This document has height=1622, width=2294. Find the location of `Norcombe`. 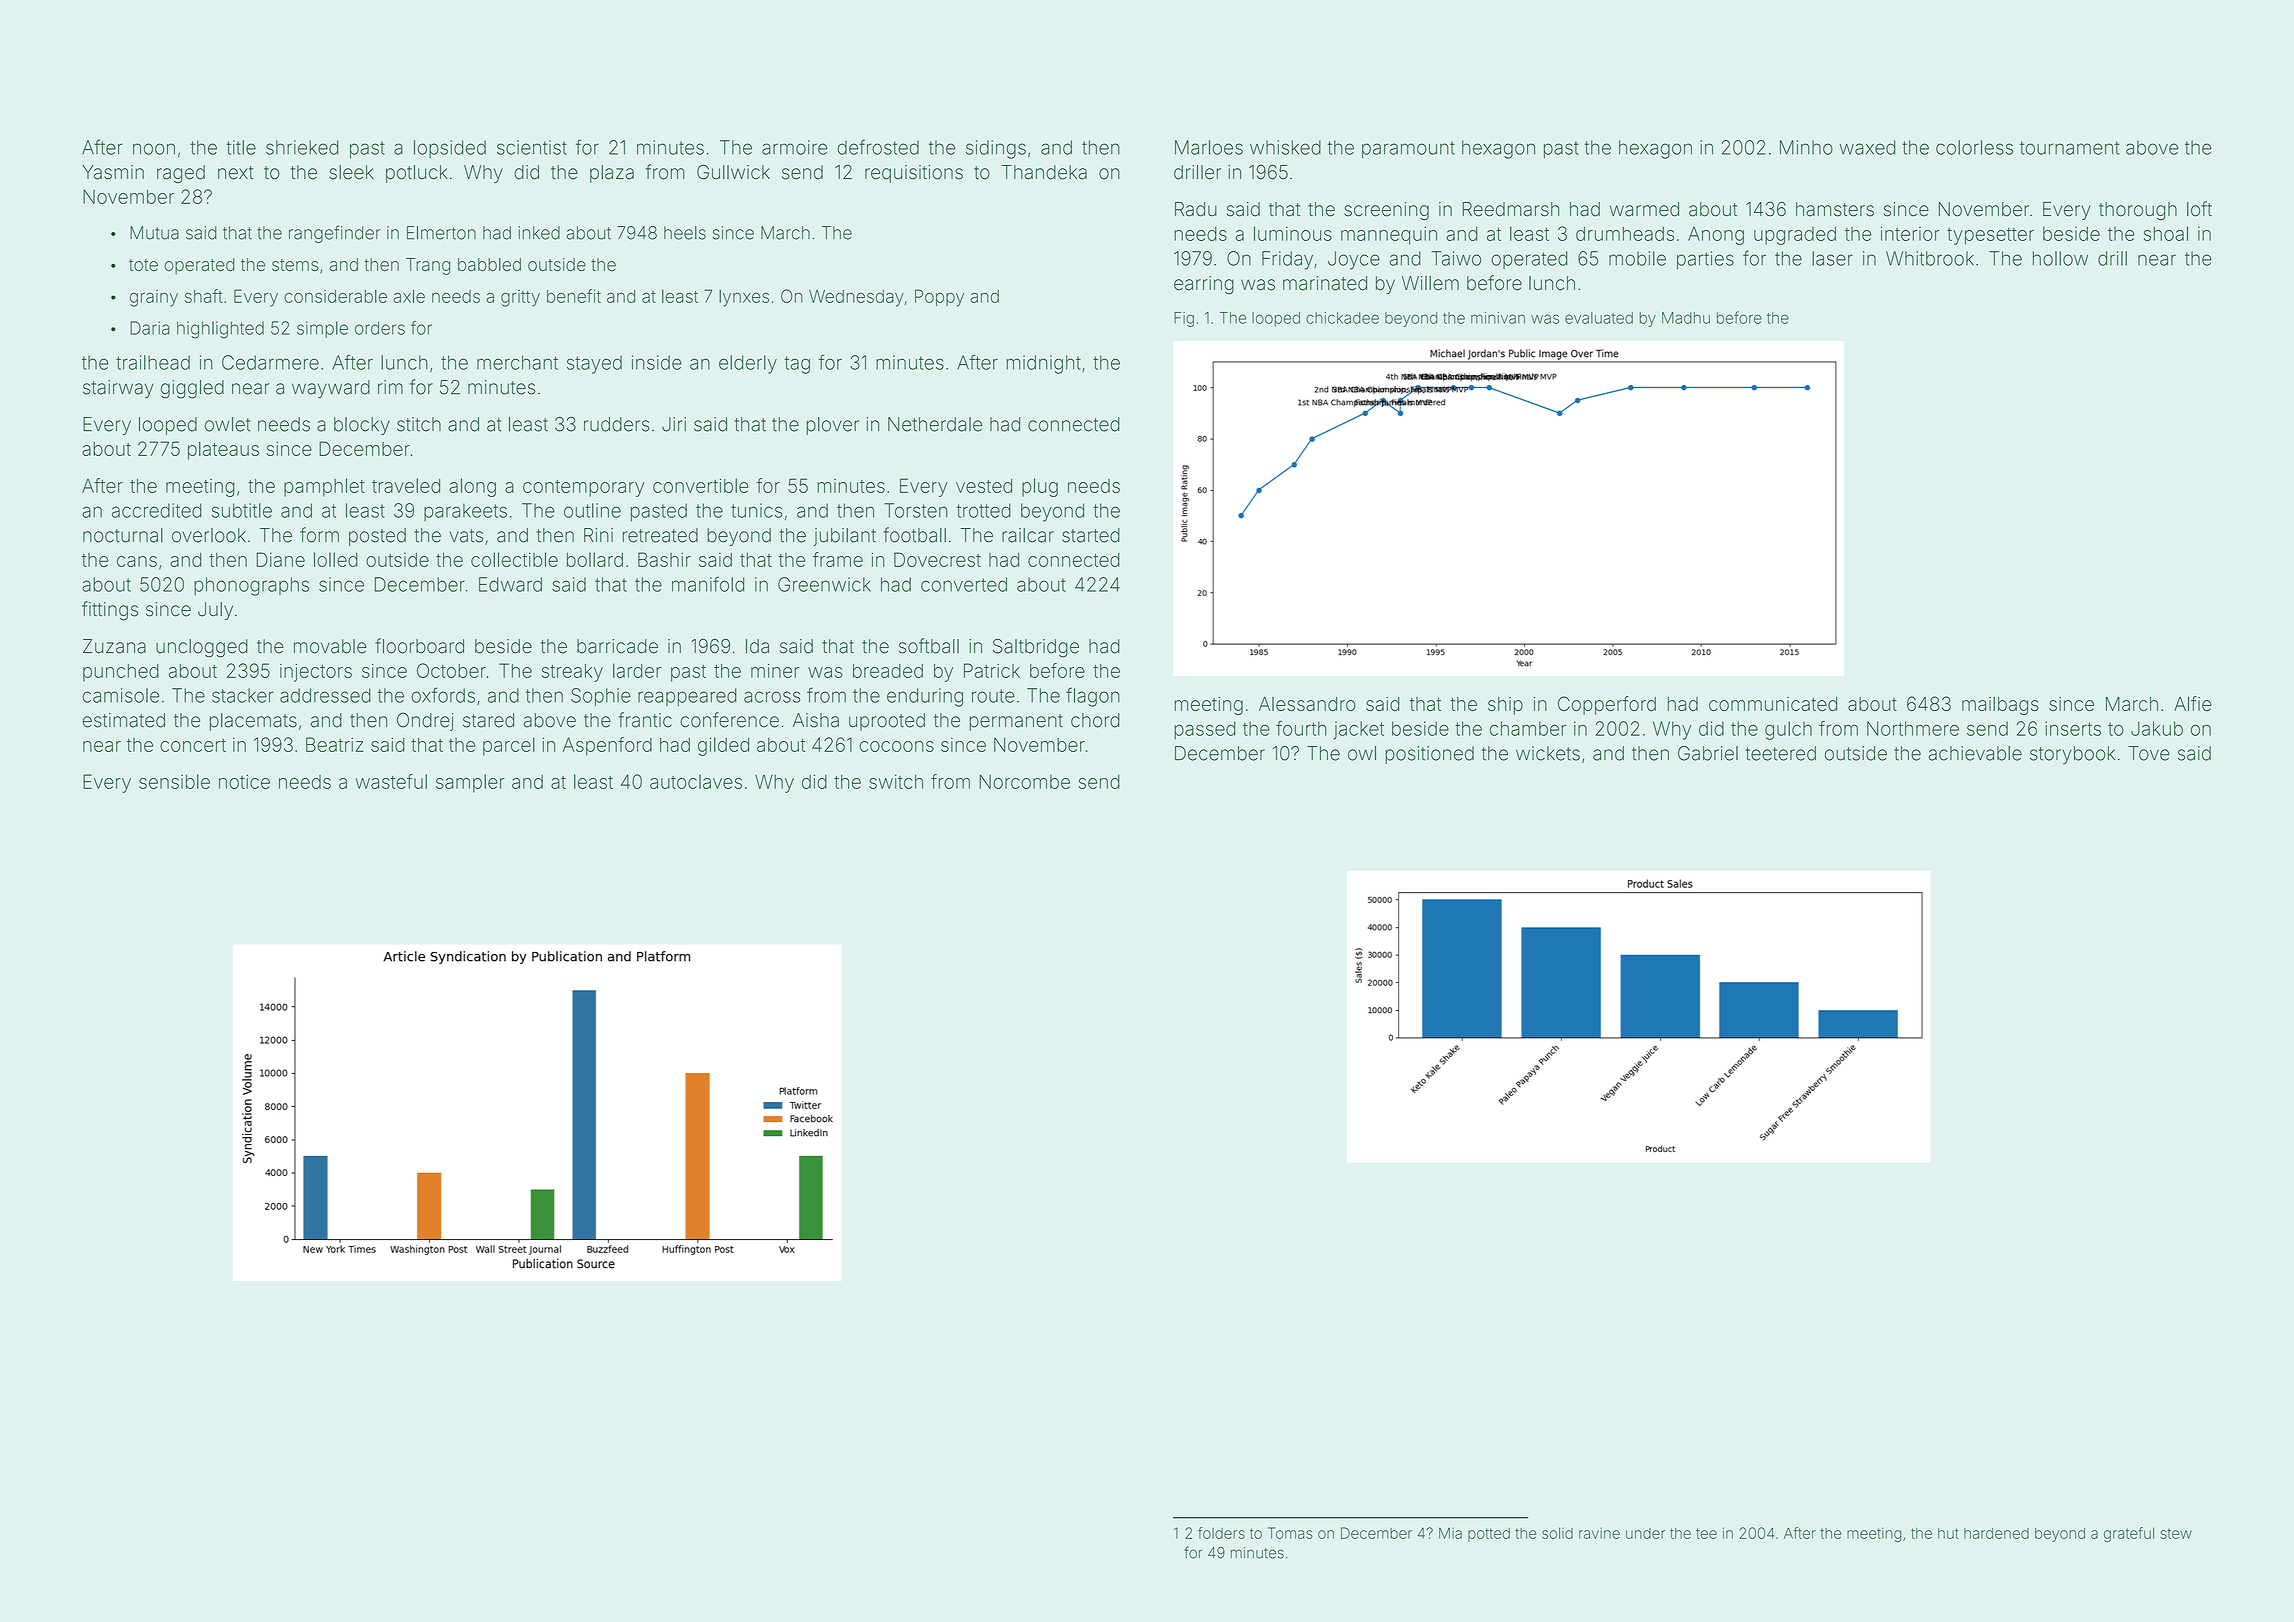

Norcombe is located at coordinates (1024, 781).
